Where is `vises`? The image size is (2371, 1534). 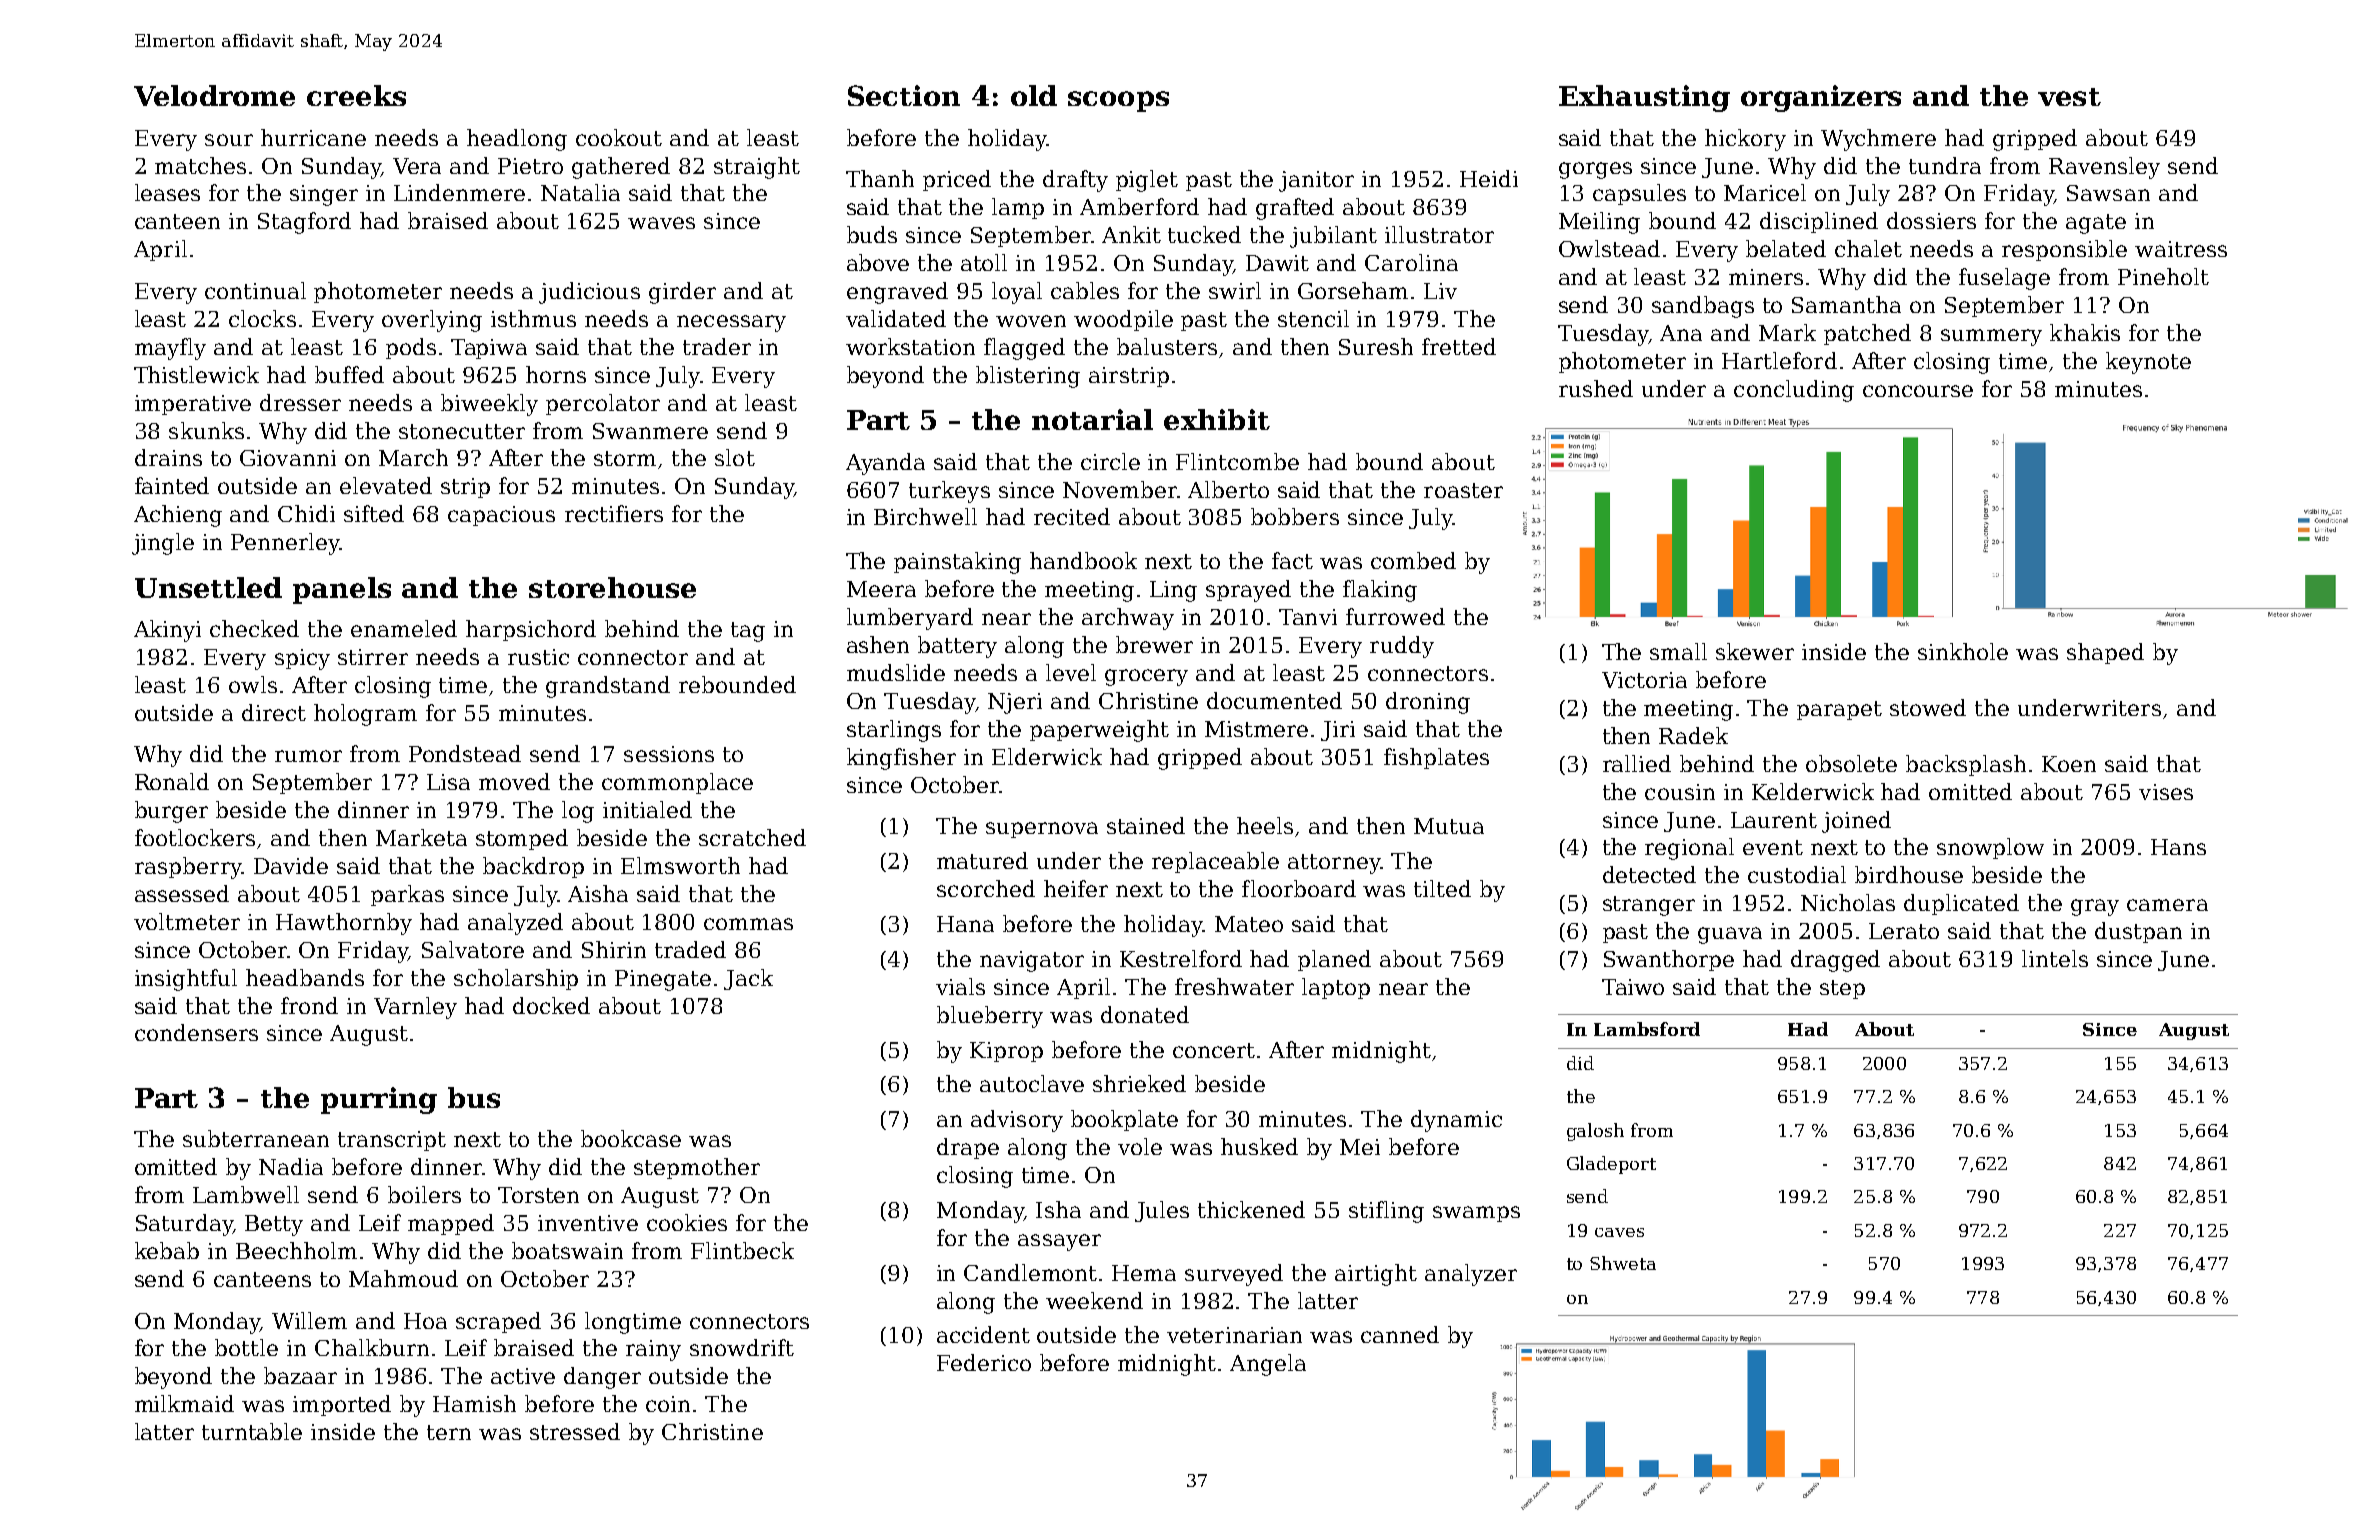
vises is located at coordinates (2166, 792).
